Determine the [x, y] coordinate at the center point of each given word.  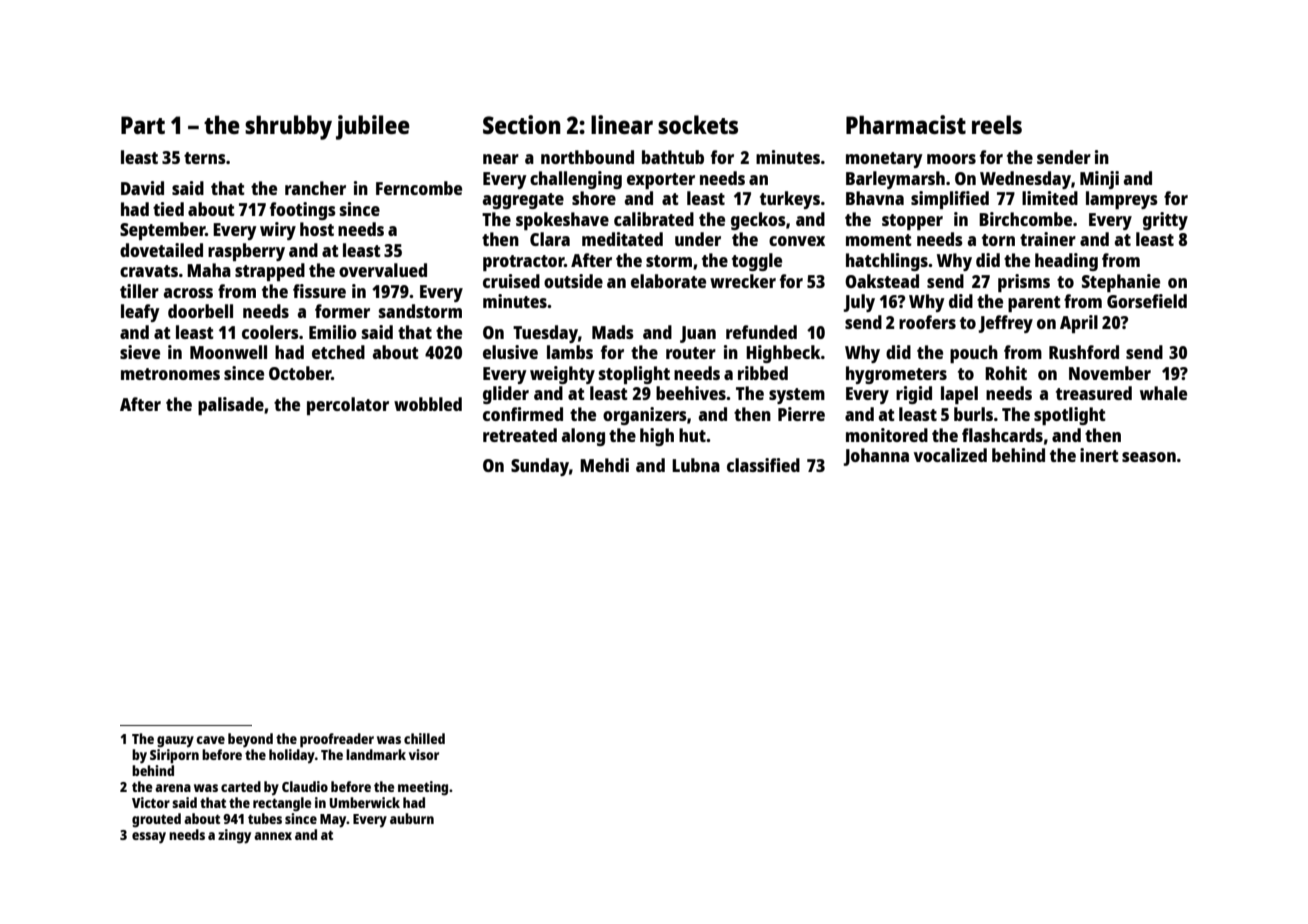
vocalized [950, 455]
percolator [348, 406]
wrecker [743, 281]
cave [210, 740]
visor [424, 754]
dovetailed [161, 250]
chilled [424, 738]
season [1149, 457]
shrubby [288, 127]
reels [997, 124]
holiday [292, 756]
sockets [698, 124]
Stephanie [1121, 283]
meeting [423, 788]
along [583, 437]
